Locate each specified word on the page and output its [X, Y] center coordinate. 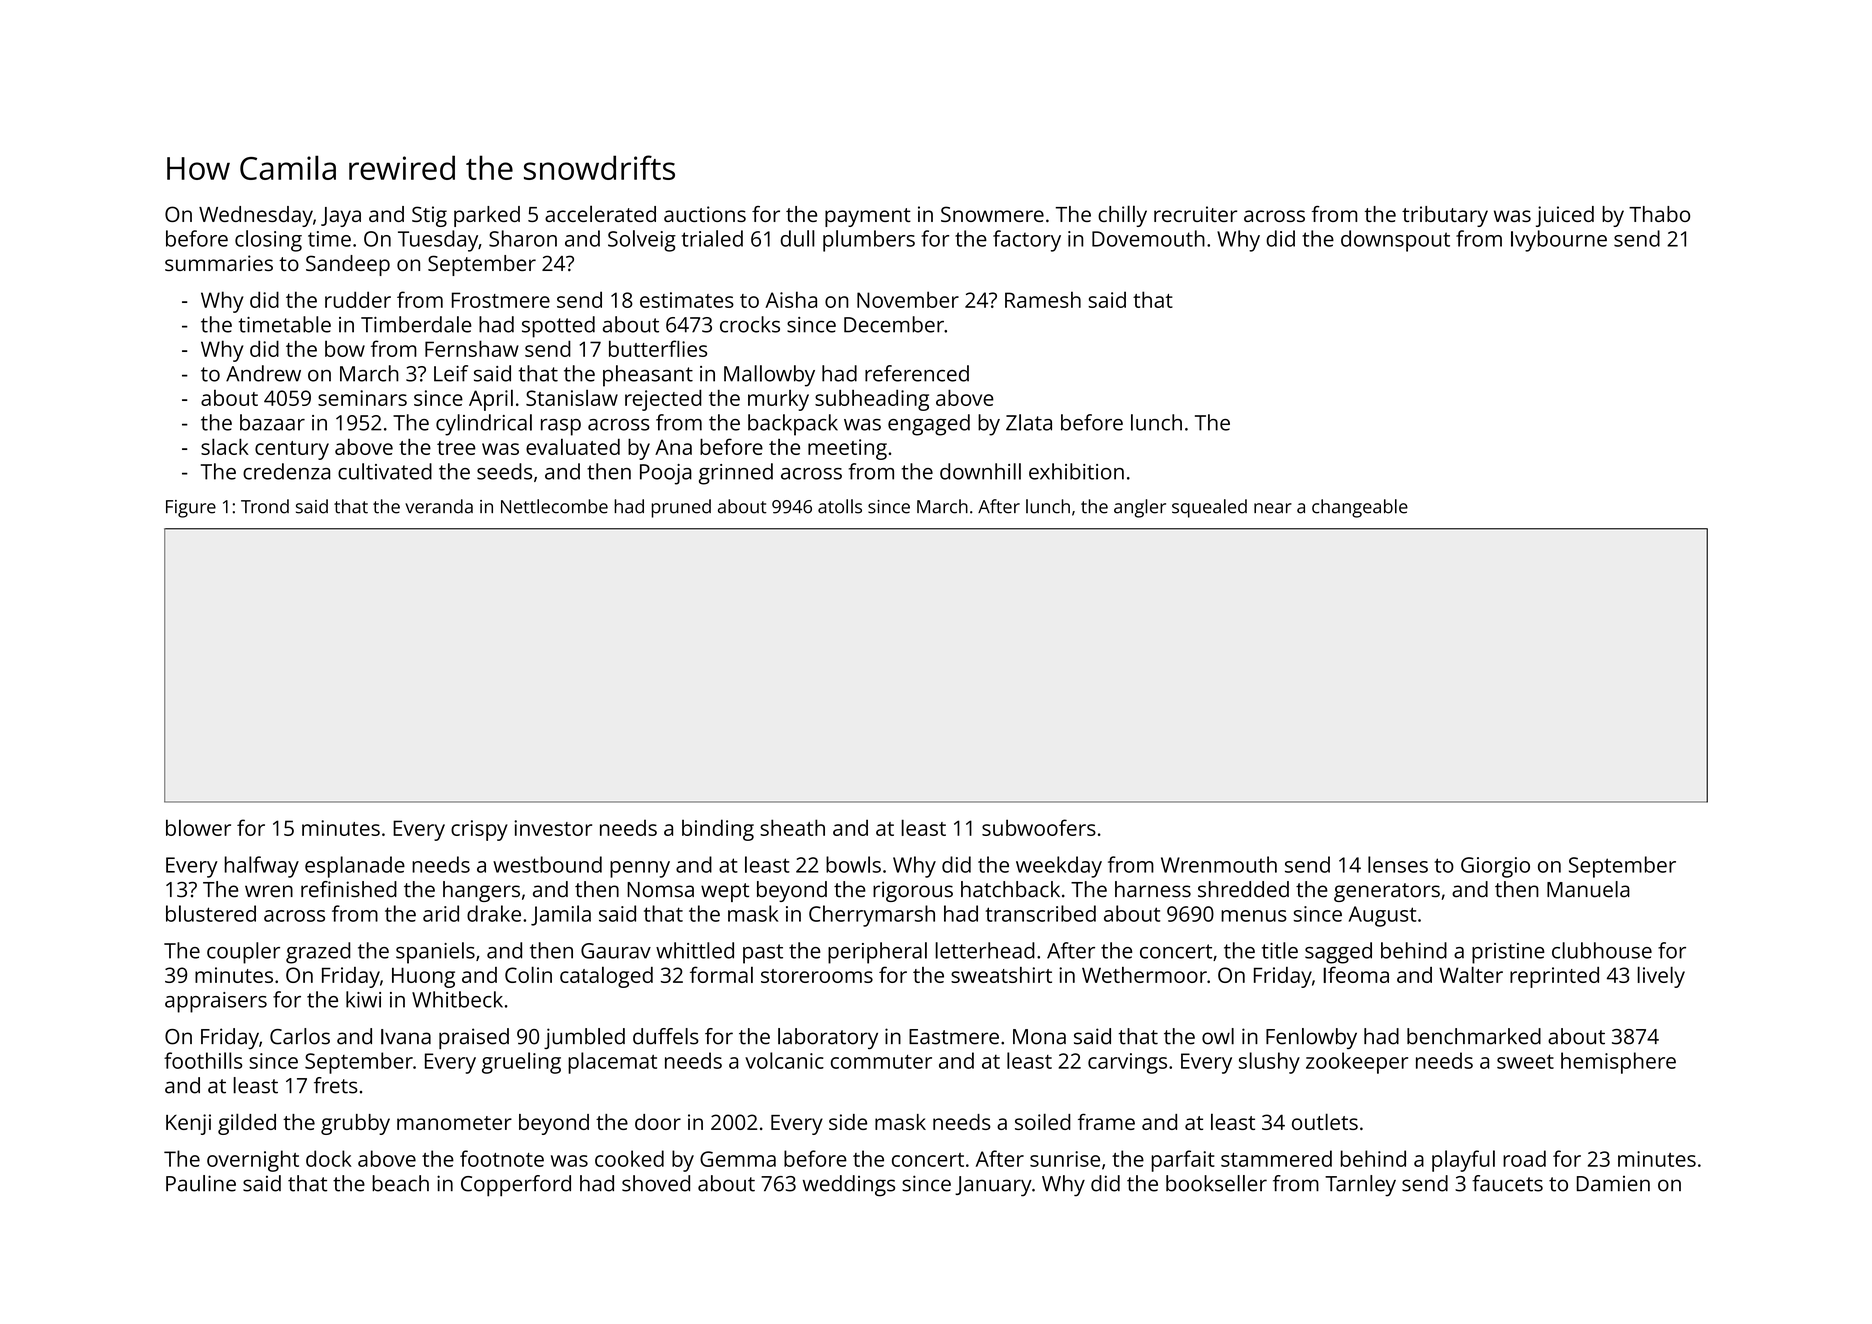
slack [225, 446]
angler [1140, 508]
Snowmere [992, 214]
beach [400, 1183]
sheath [792, 827]
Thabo [1659, 214]
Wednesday [256, 216]
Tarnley [1360, 1186]
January [993, 1186]
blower [198, 827]
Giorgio [1495, 867]
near [1273, 508]
